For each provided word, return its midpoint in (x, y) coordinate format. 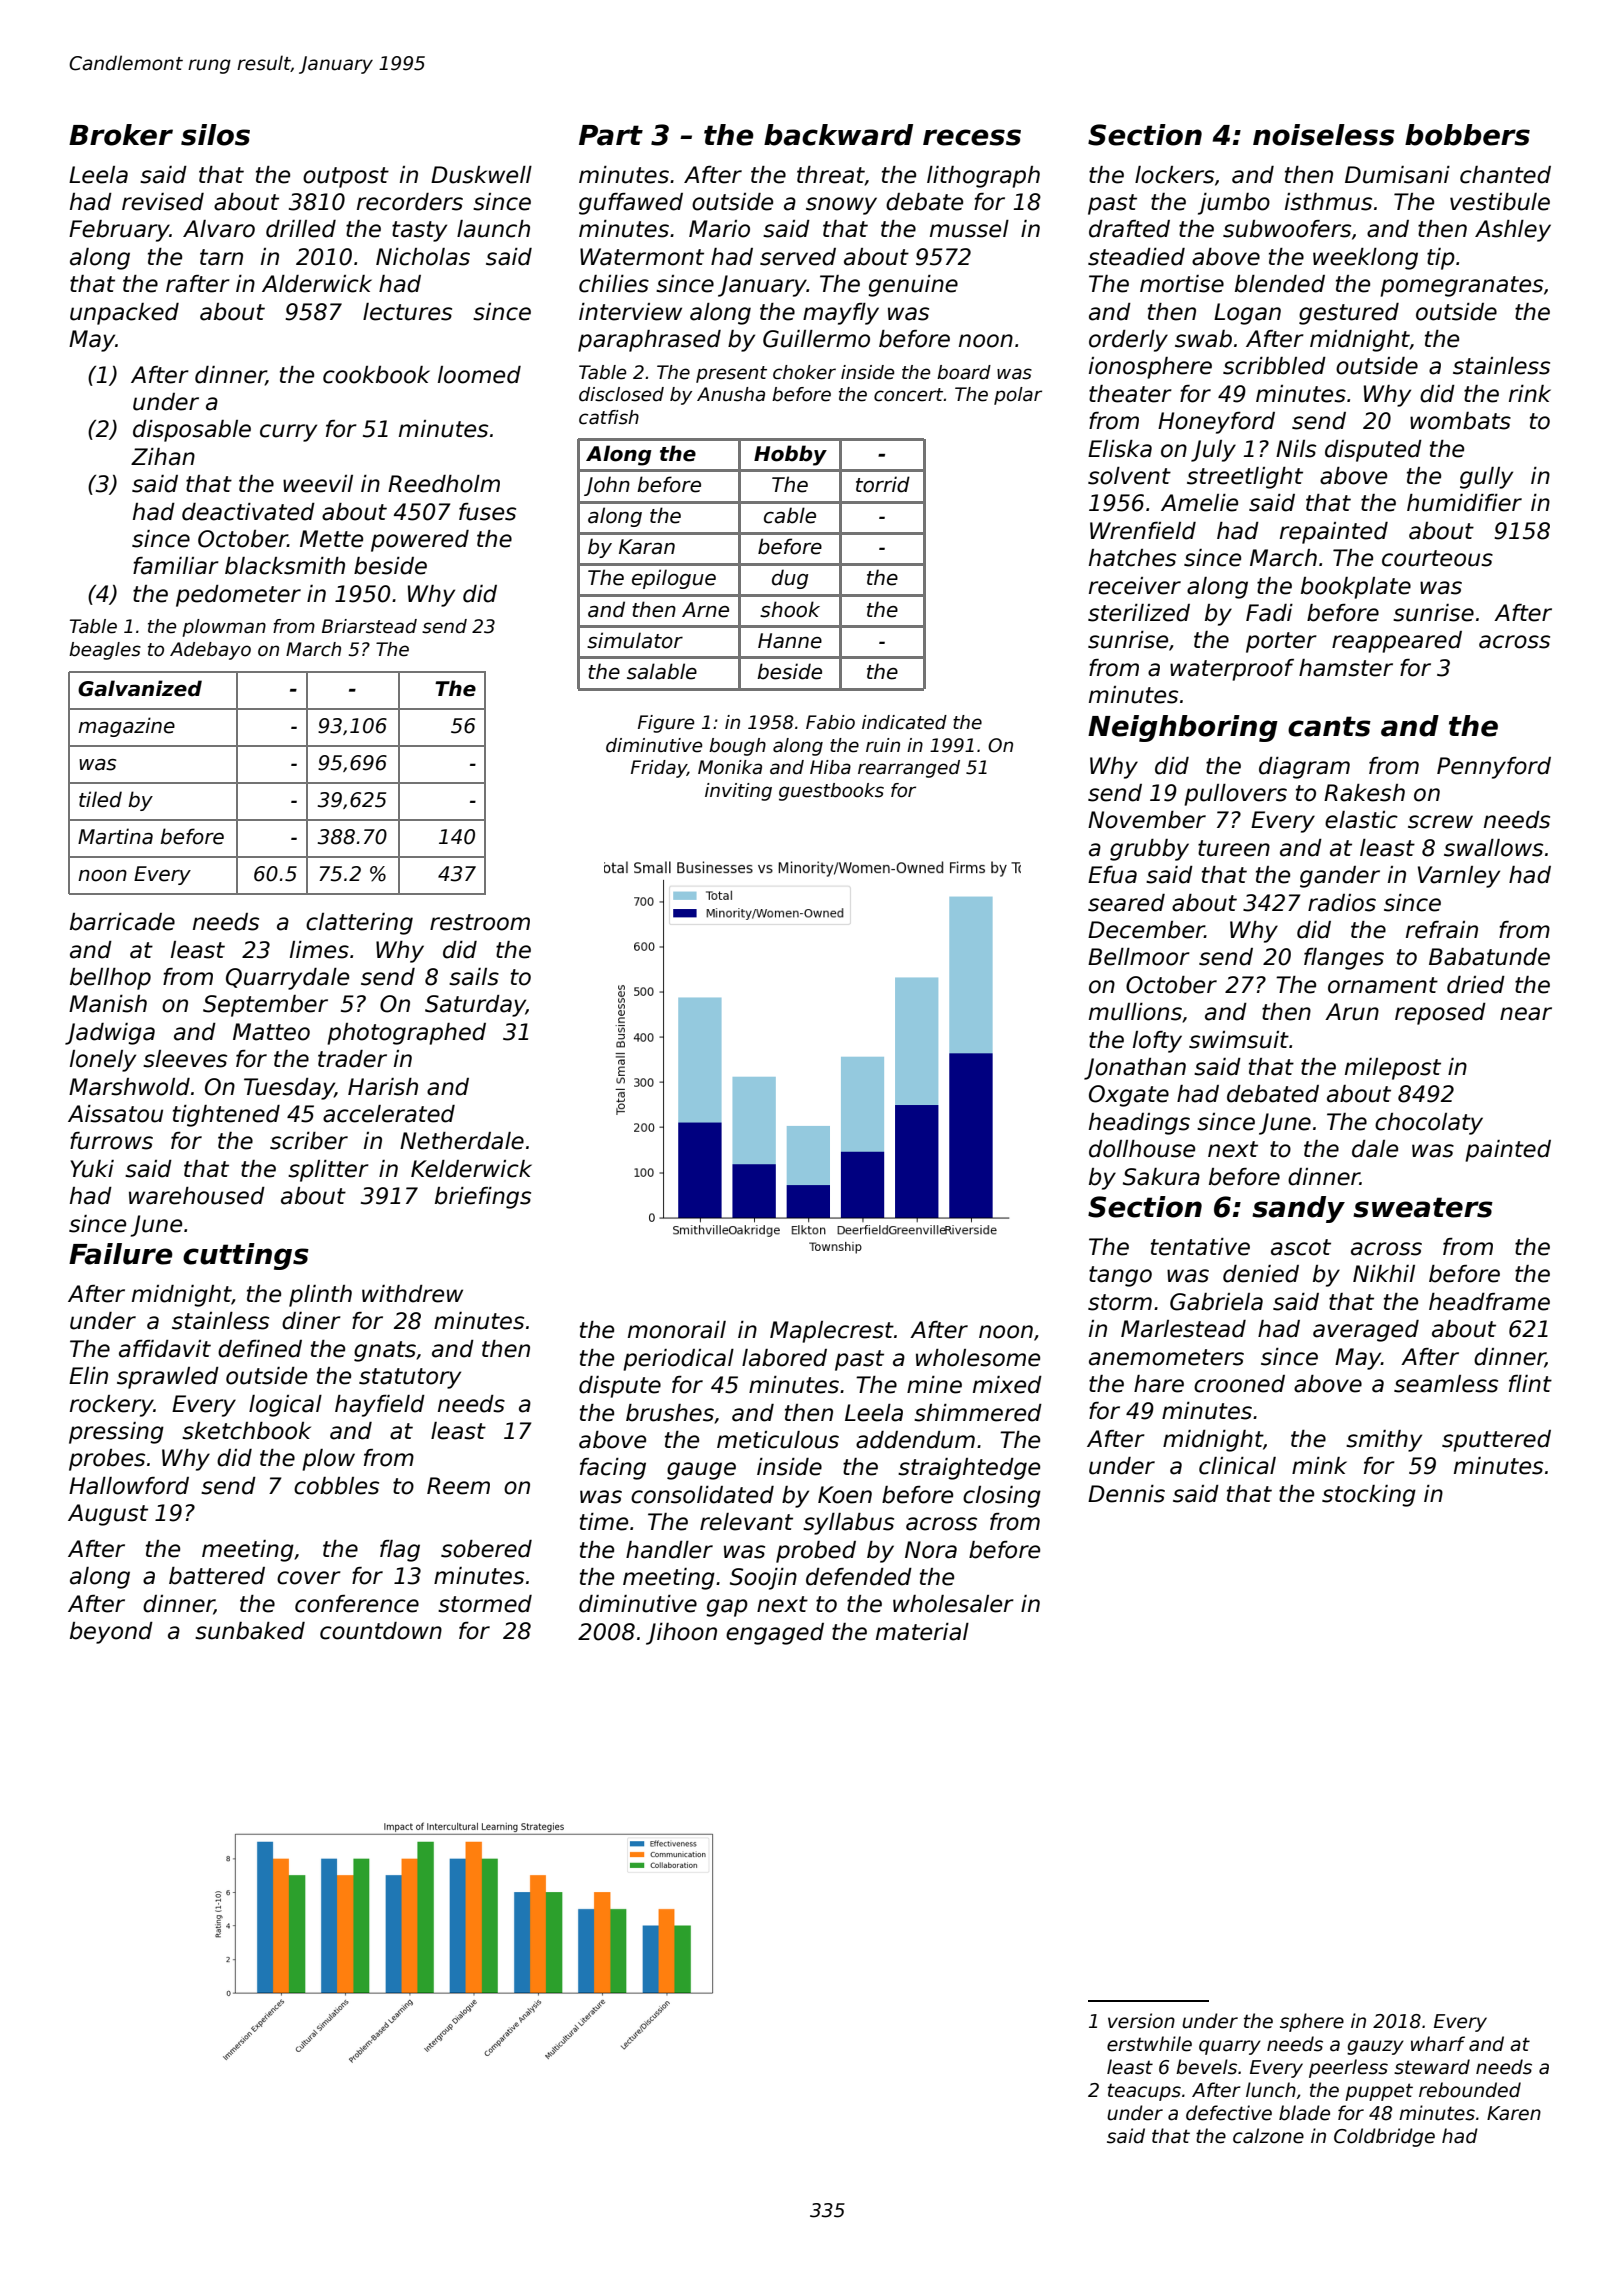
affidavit (165, 1349)
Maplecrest (832, 1332)
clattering (359, 924)
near (1526, 1014)
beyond (111, 1633)
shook (790, 609)
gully (1486, 478)
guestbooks (831, 792)
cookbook (376, 375)
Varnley (1459, 877)
